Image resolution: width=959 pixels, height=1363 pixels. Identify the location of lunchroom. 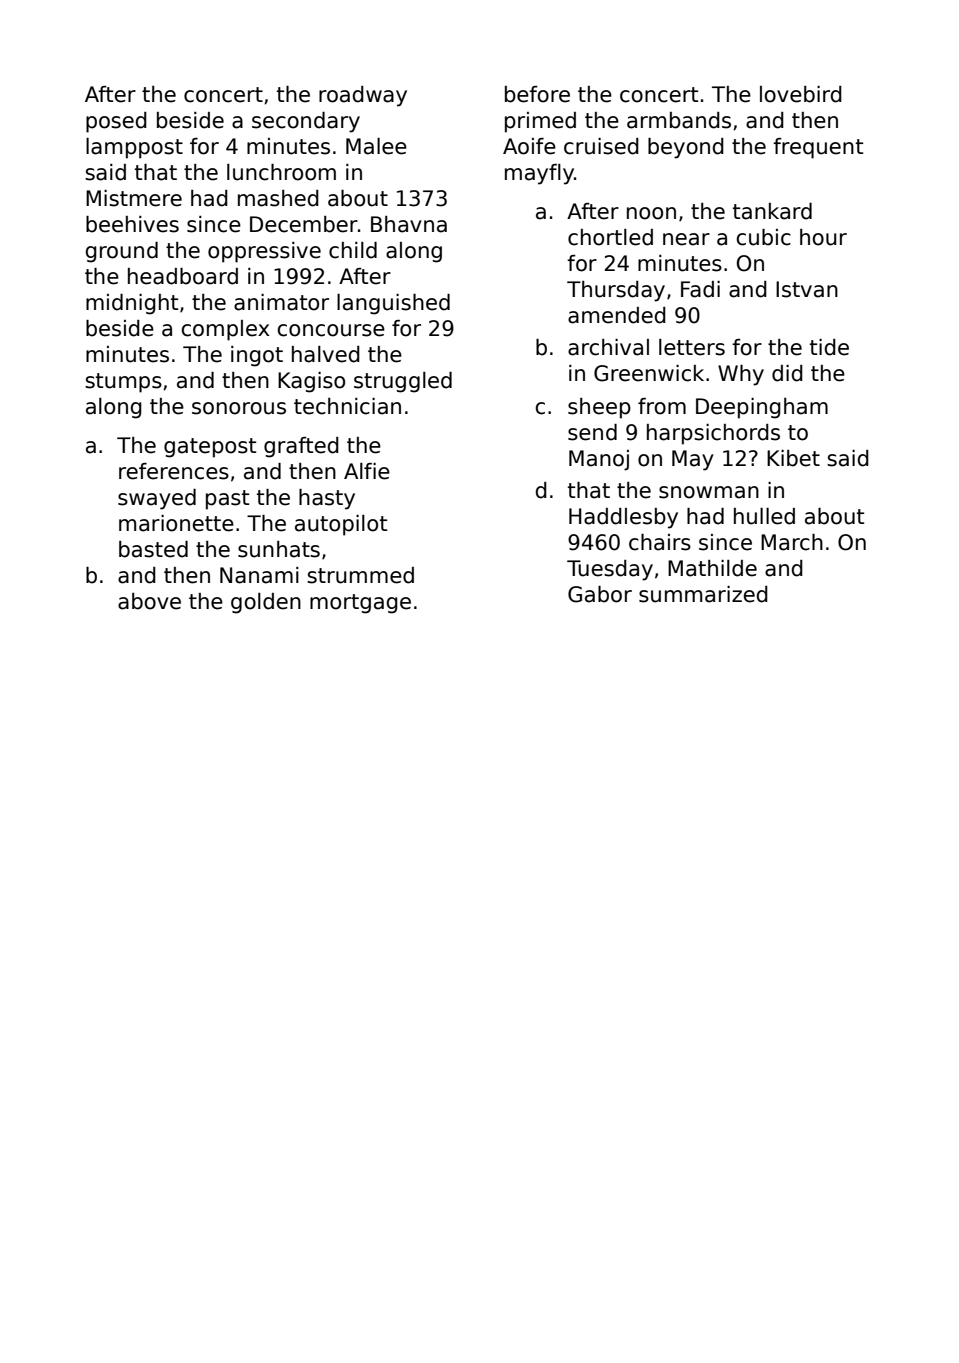
(281, 172).
